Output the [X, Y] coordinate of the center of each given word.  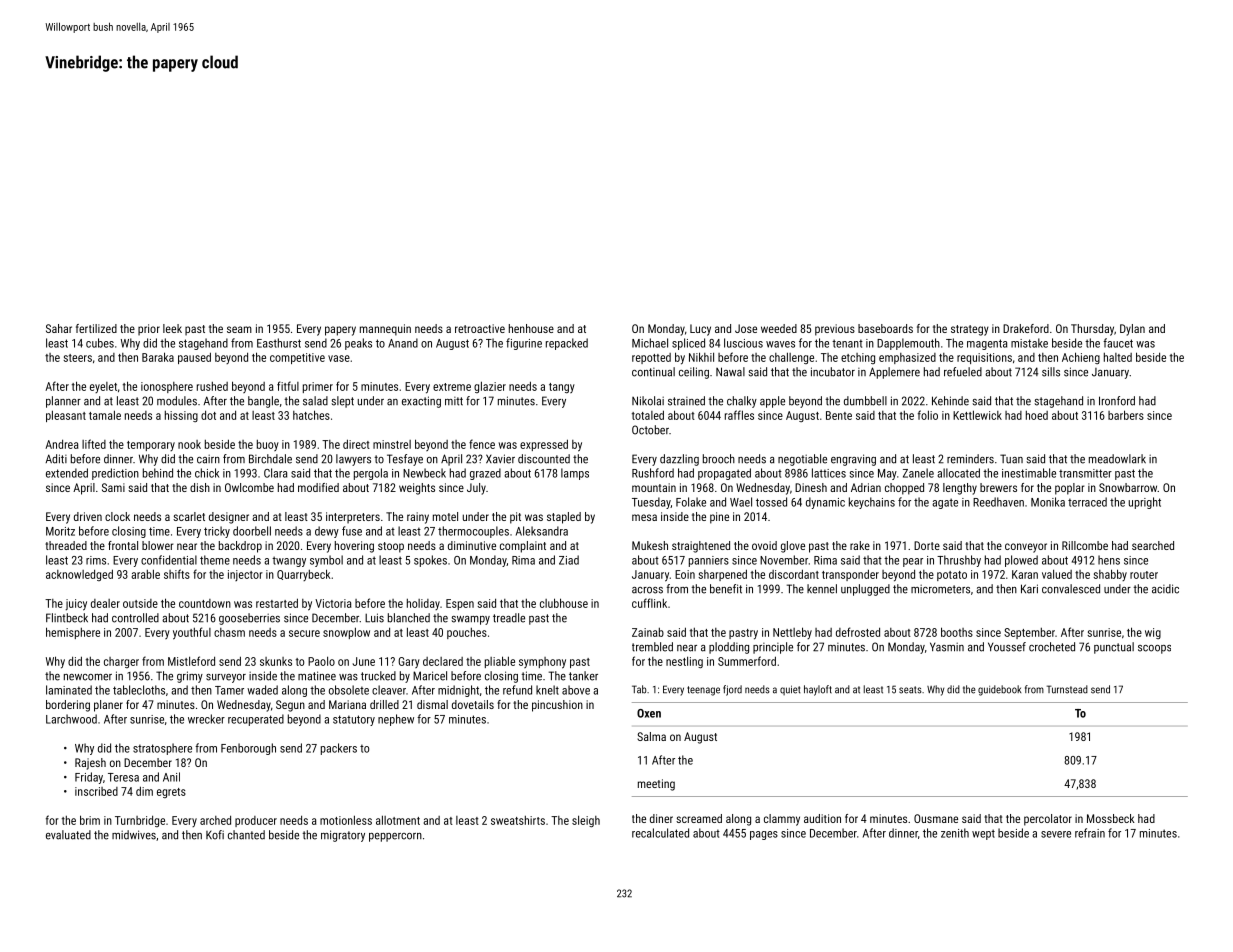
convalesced [1071, 589]
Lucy [700, 330]
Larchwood [71, 719]
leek [172, 328]
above [576, 690]
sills [1051, 372]
